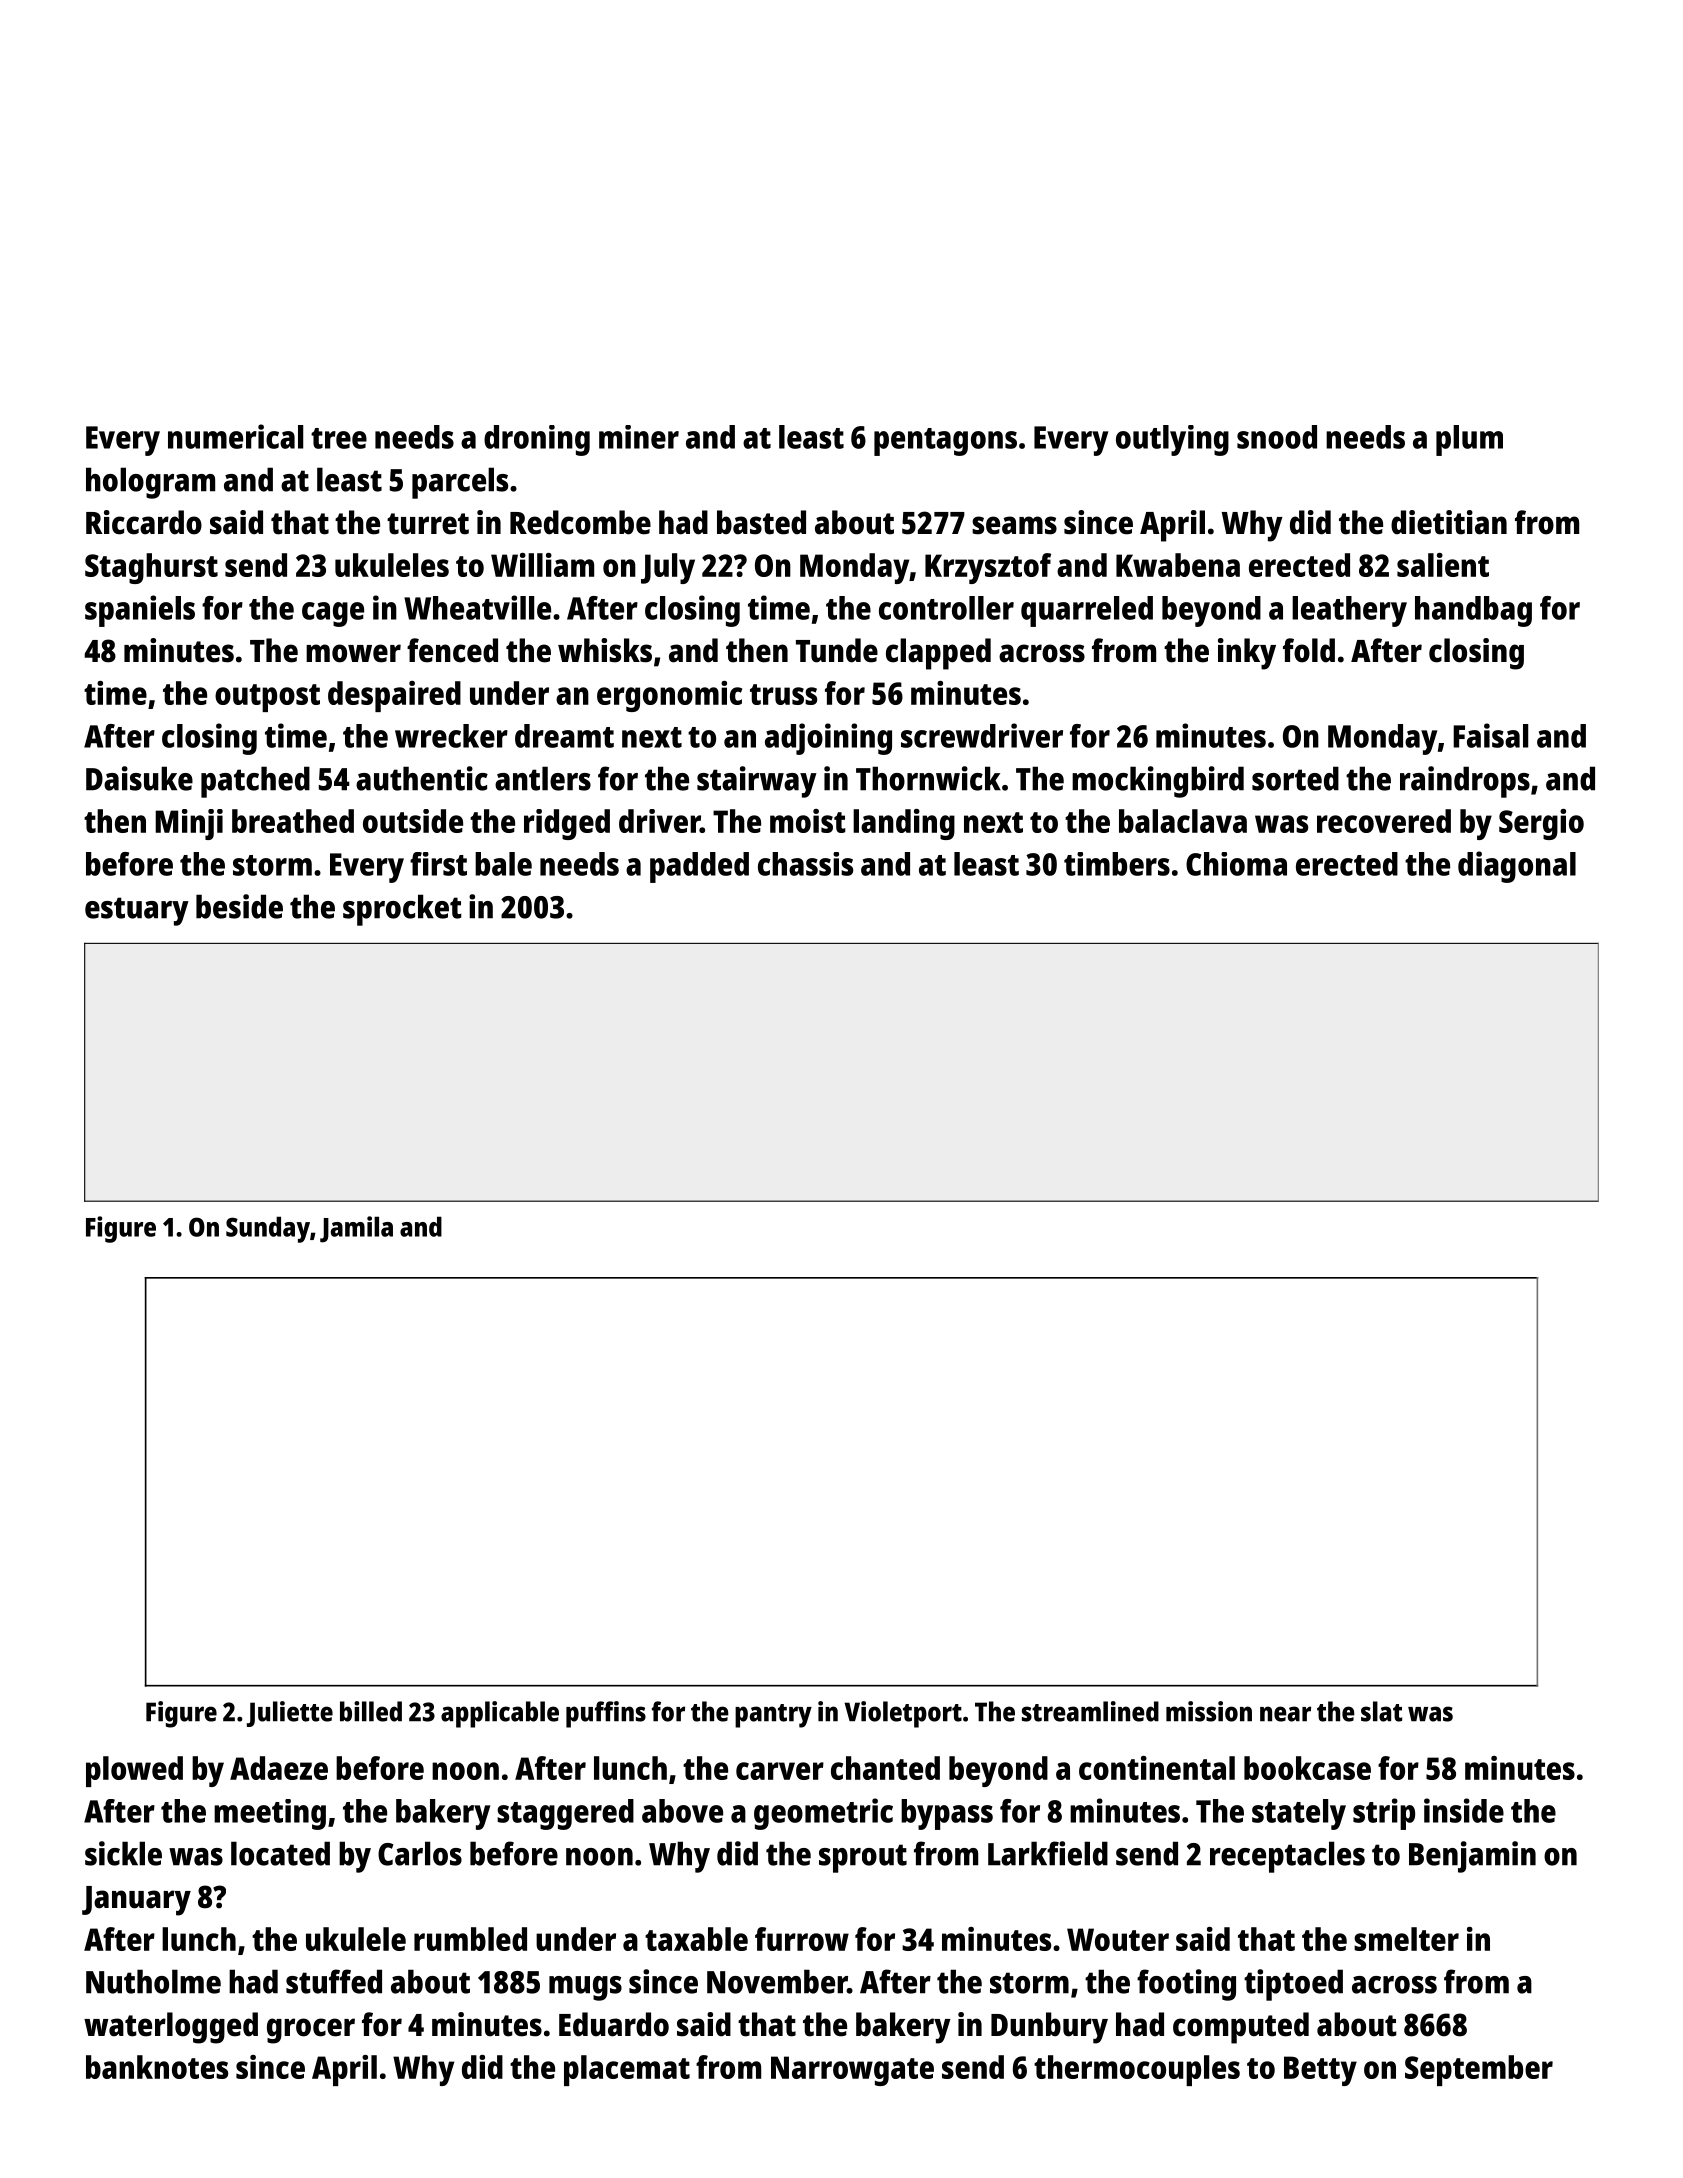 The height and width of the image is (2178, 1683). What do you see at coordinates (1490, 735) in the image?
I see `Faisal` at bounding box center [1490, 735].
